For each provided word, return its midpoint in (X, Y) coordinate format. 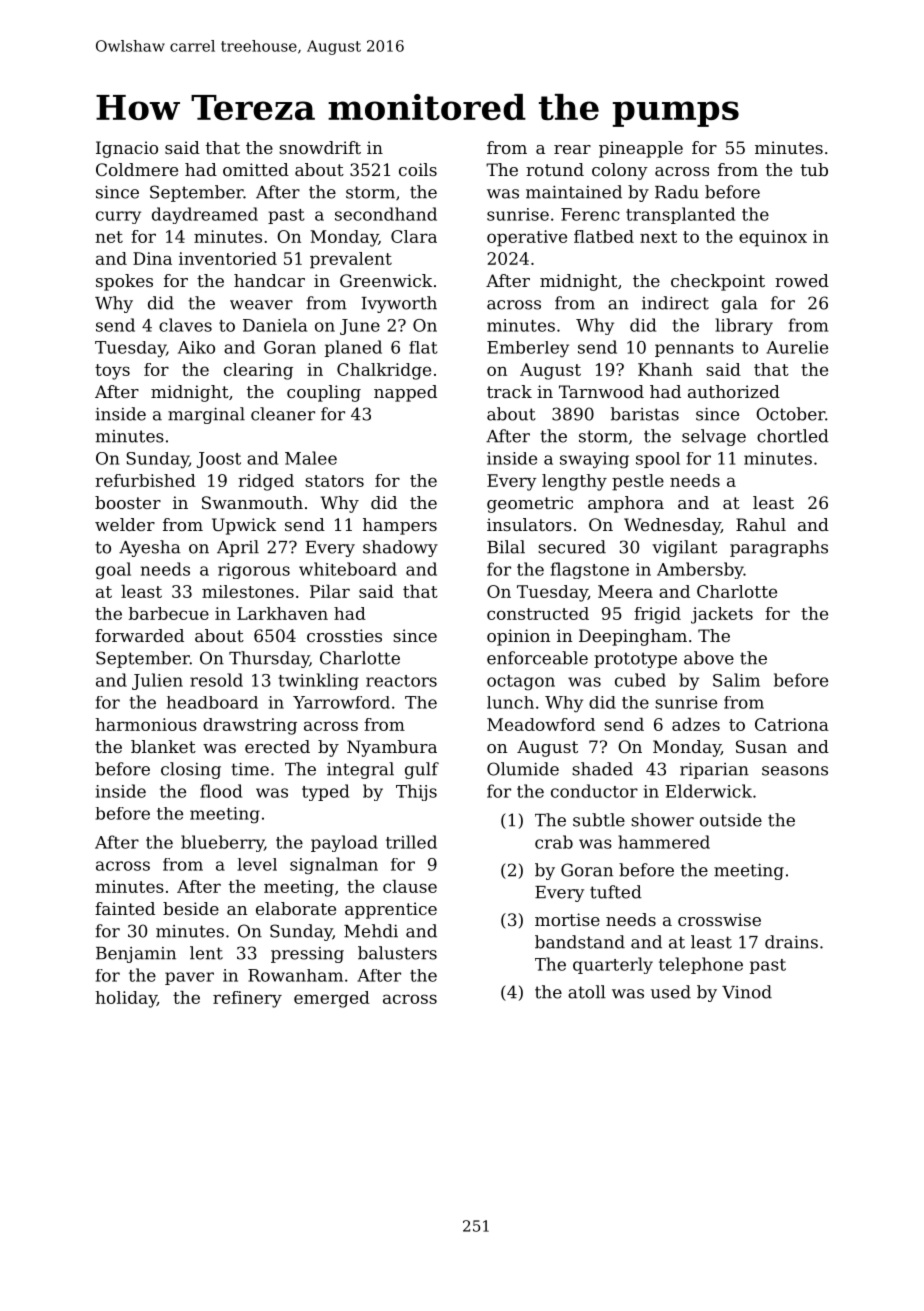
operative (527, 238)
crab (554, 842)
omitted (256, 169)
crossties (344, 635)
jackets (722, 615)
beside (191, 908)
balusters (397, 953)
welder (125, 524)
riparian (714, 771)
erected (277, 746)
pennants (694, 349)
